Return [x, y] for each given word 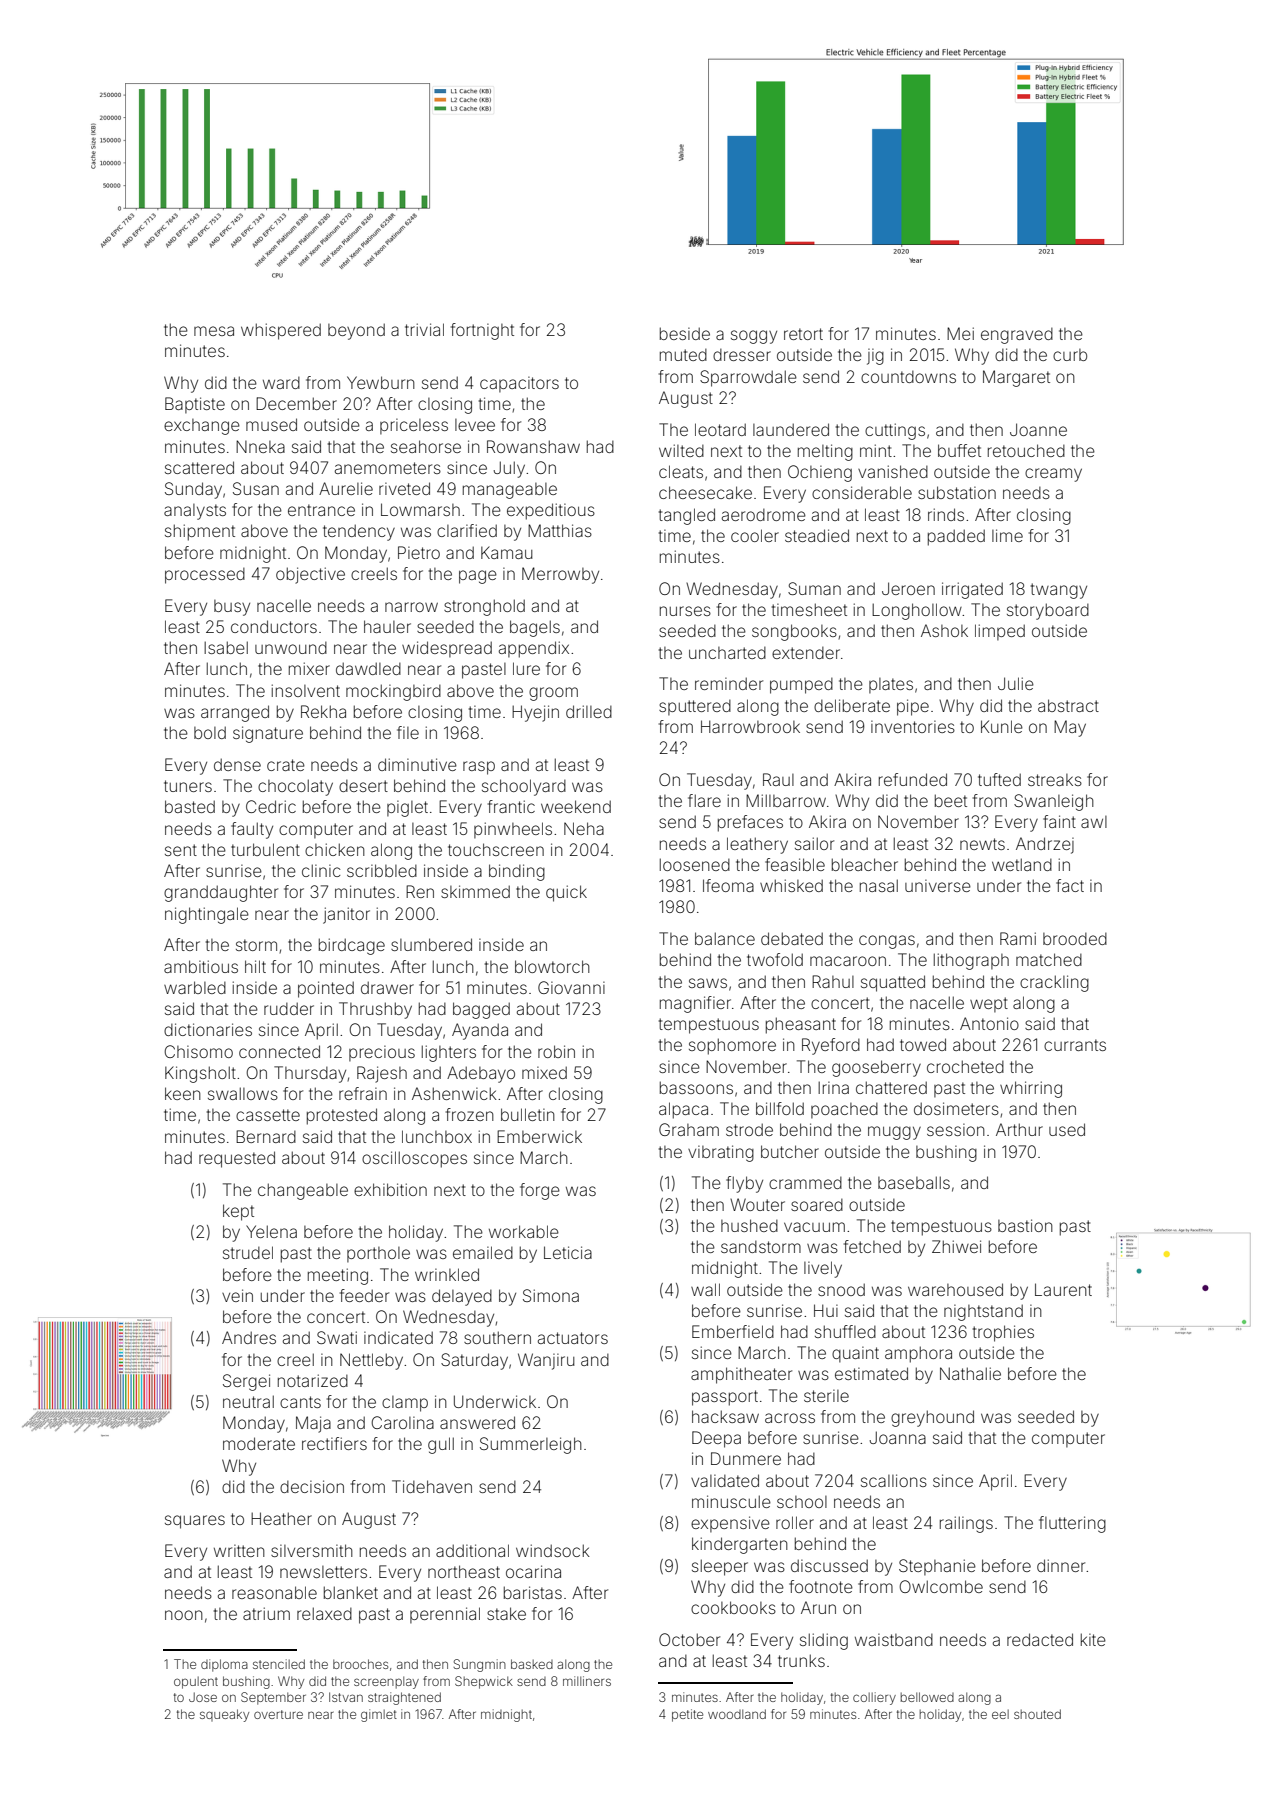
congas [887, 942]
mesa [214, 331]
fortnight [482, 331]
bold [210, 732]
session [956, 1130]
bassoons [696, 1087]
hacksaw [725, 1416]
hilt [255, 966]
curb [1070, 355]
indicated [398, 1337]
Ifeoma [728, 885]
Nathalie [970, 1373]
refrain [363, 1093]
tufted [999, 779]
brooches [360, 1664]
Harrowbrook [750, 726]
